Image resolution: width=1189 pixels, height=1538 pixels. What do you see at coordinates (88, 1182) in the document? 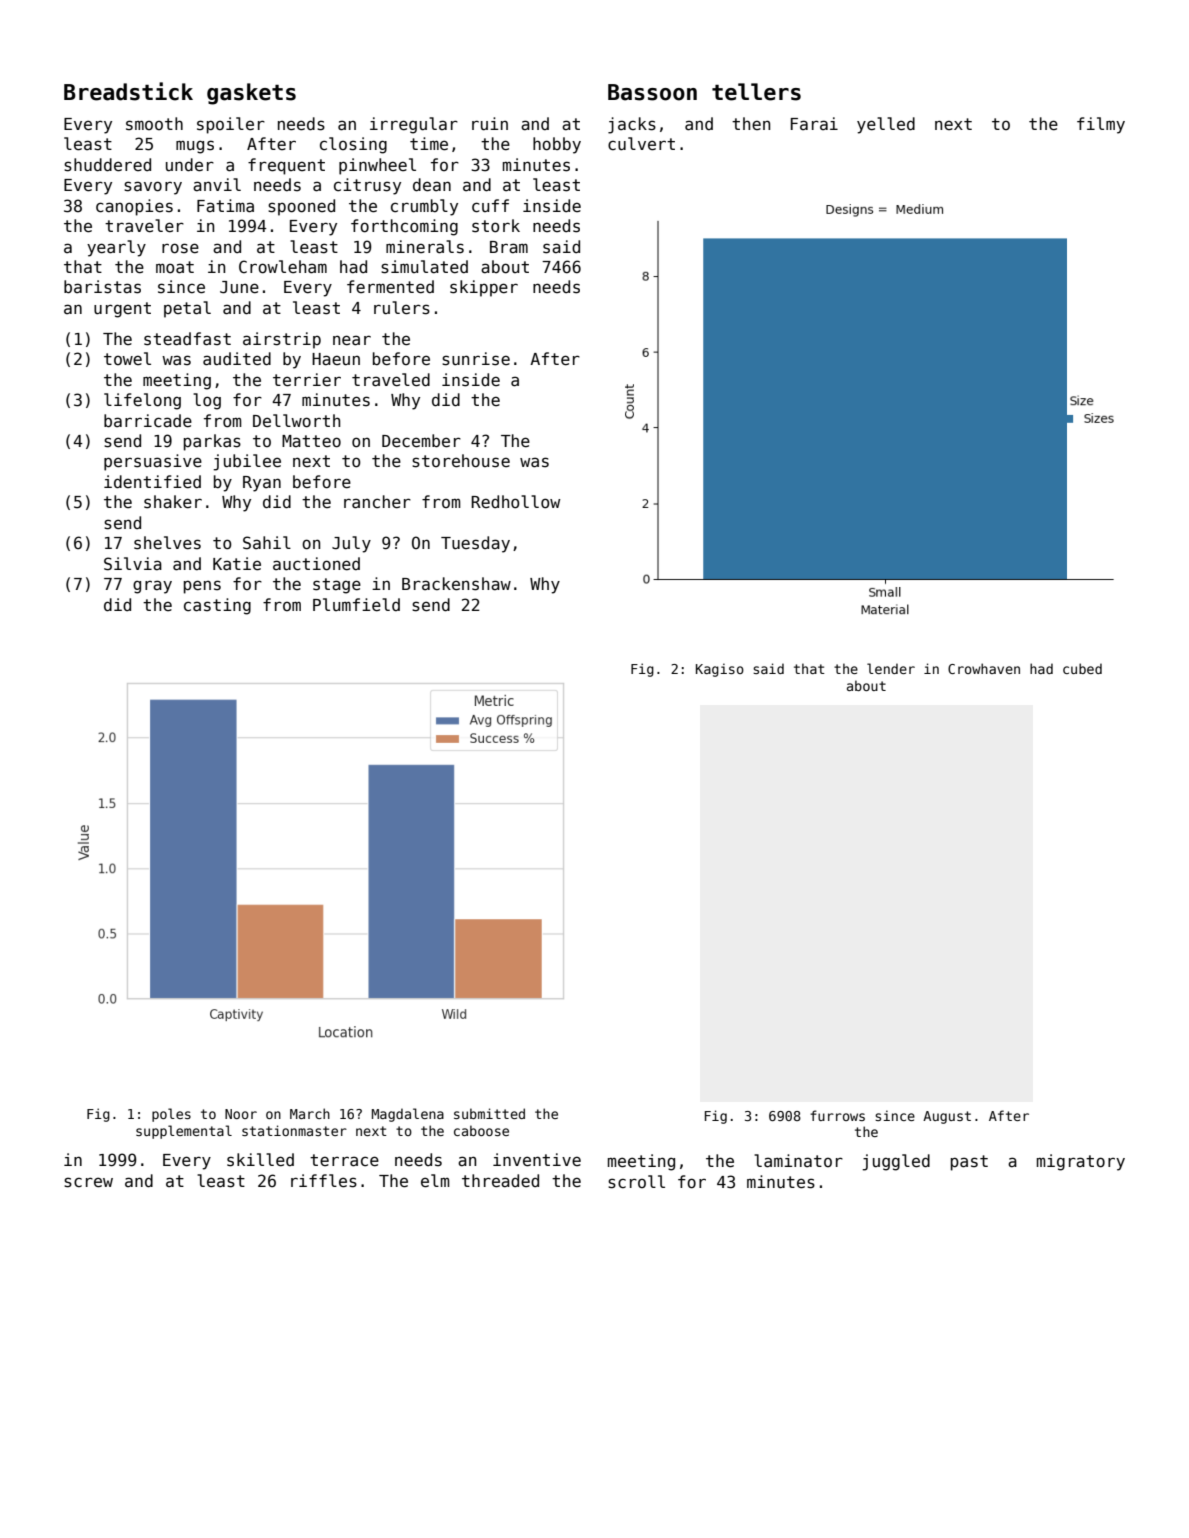
I see `screw` at bounding box center [88, 1182].
